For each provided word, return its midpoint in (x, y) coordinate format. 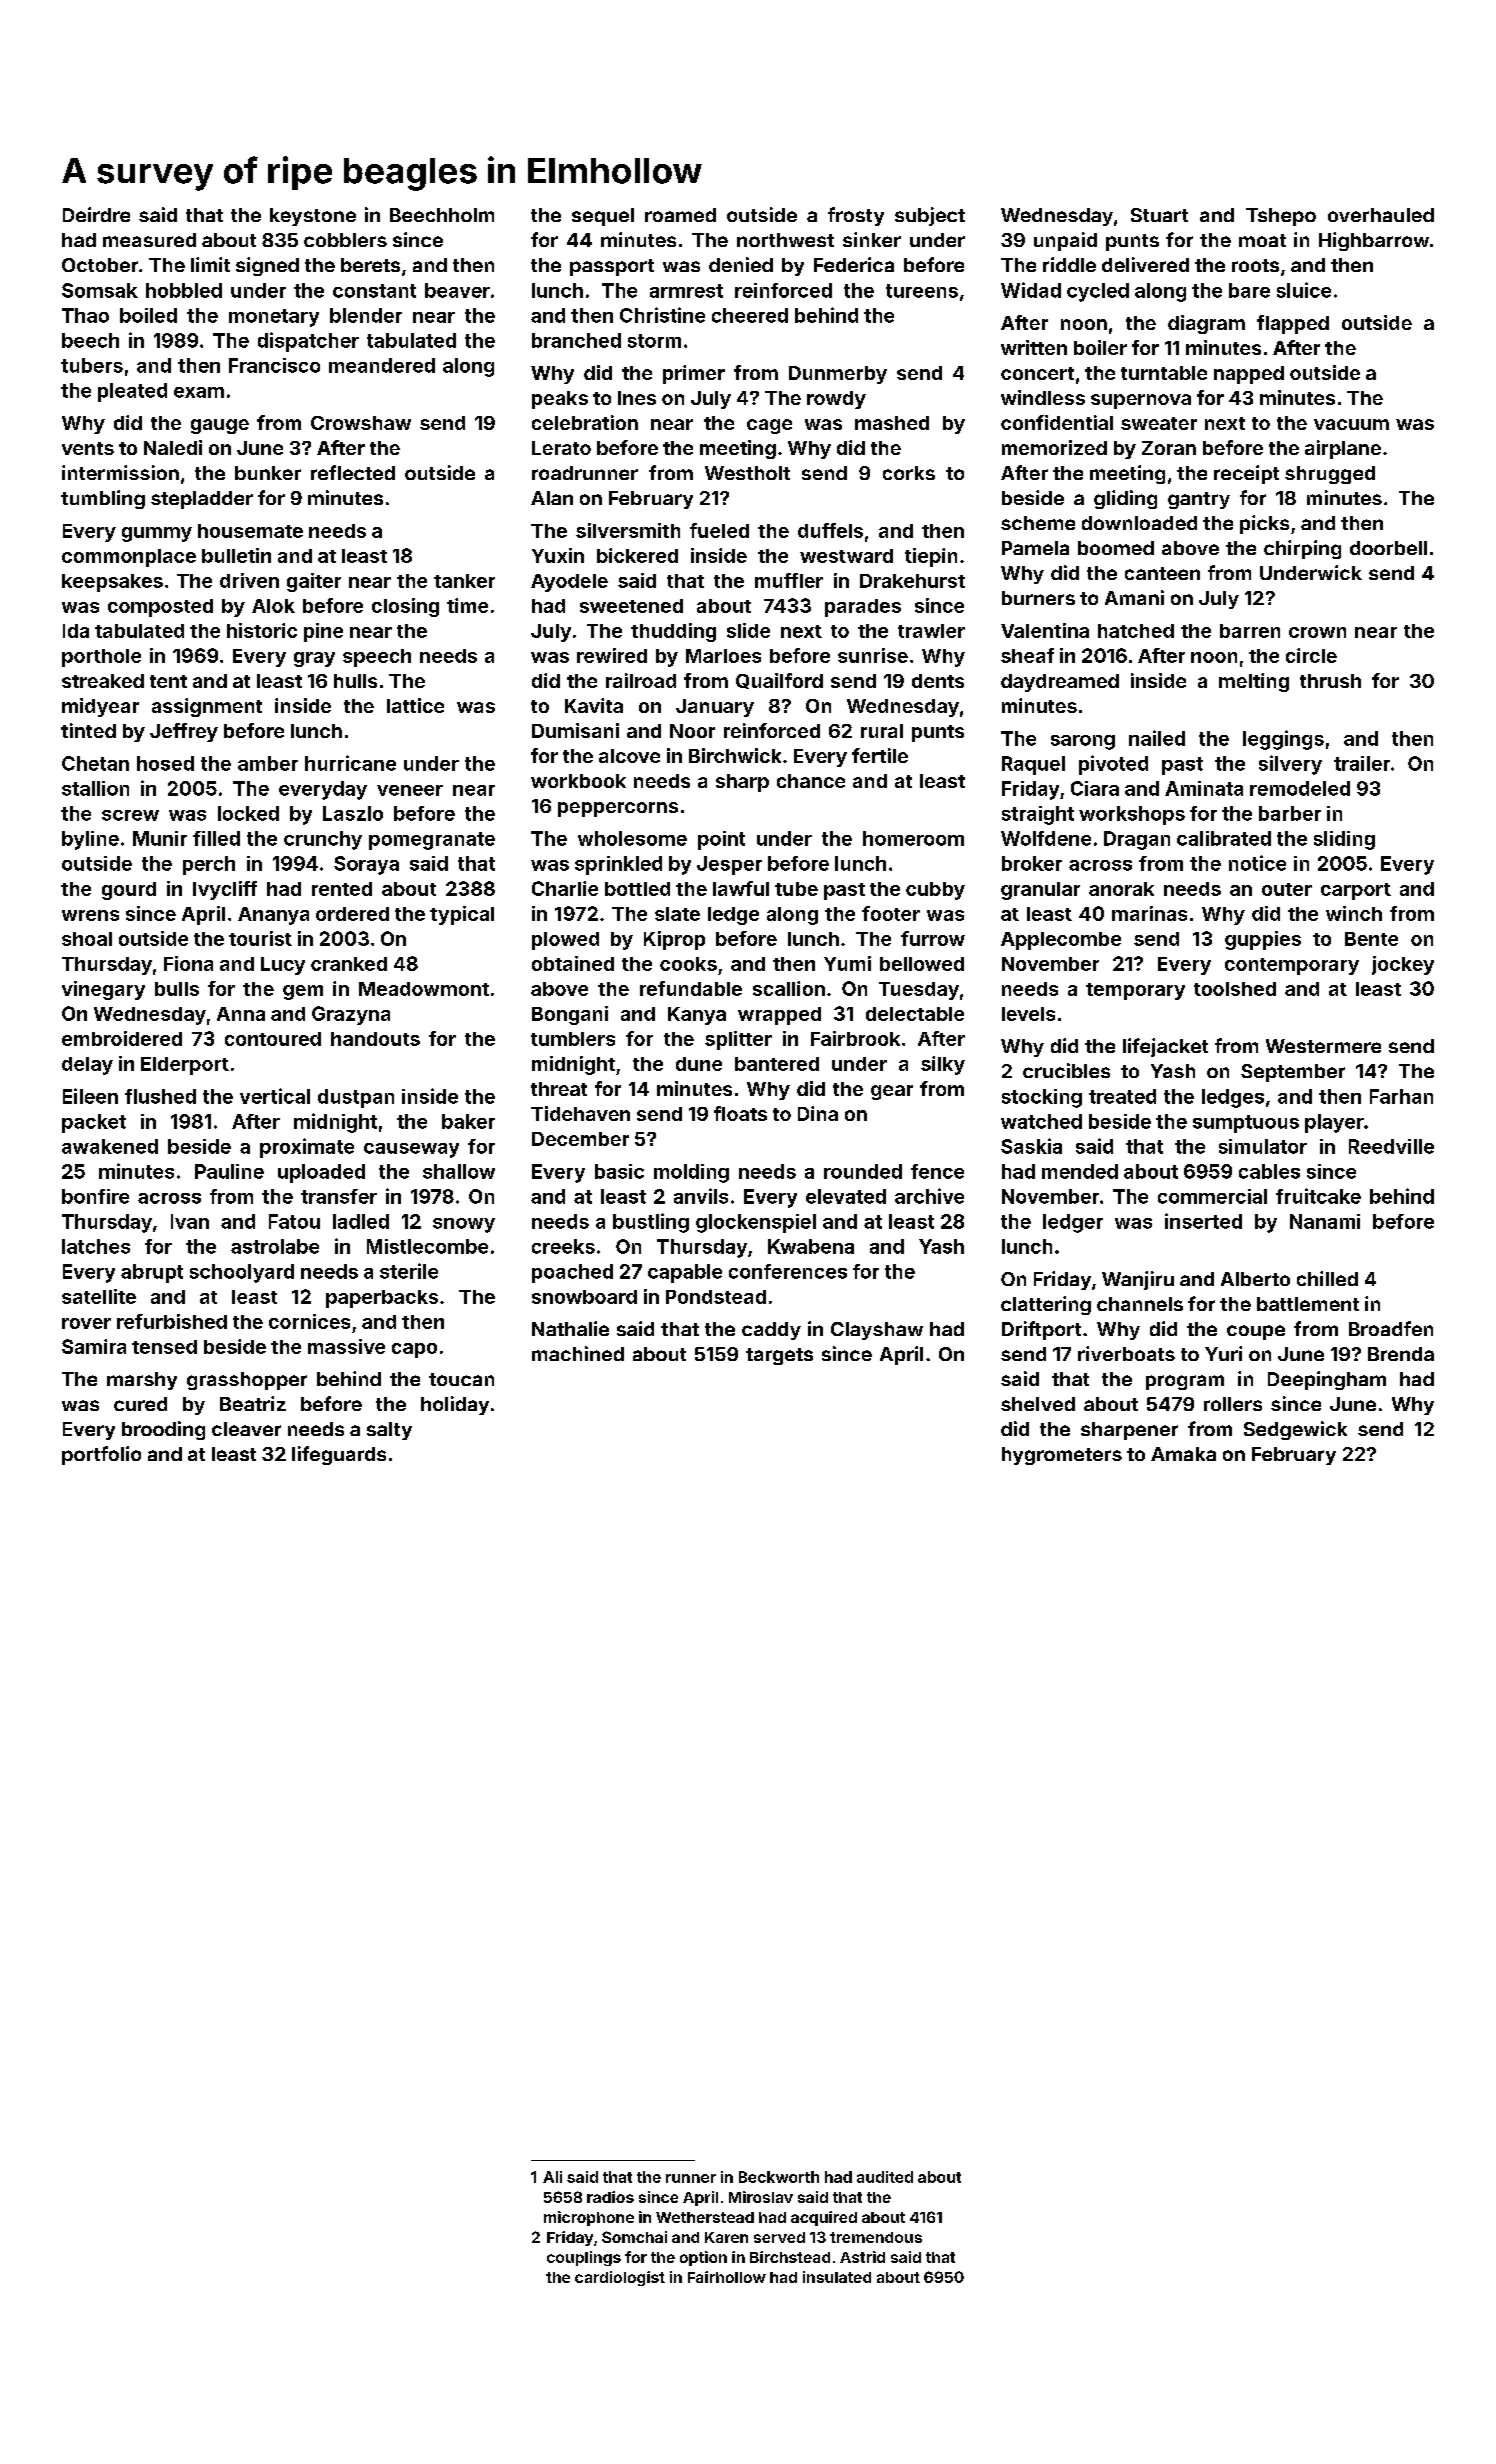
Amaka (1183, 1454)
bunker (268, 473)
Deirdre (96, 214)
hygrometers (1062, 1456)
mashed (892, 423)
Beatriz (253, 1403)
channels (1140, 1304)
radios (610, 2197)
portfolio (101, 1455)
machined (578, 1353)
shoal (87, 939)
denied (741, 264)
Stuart (1159, 215)
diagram (1206, 324)
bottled (637, 889)
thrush (1330, 681)
